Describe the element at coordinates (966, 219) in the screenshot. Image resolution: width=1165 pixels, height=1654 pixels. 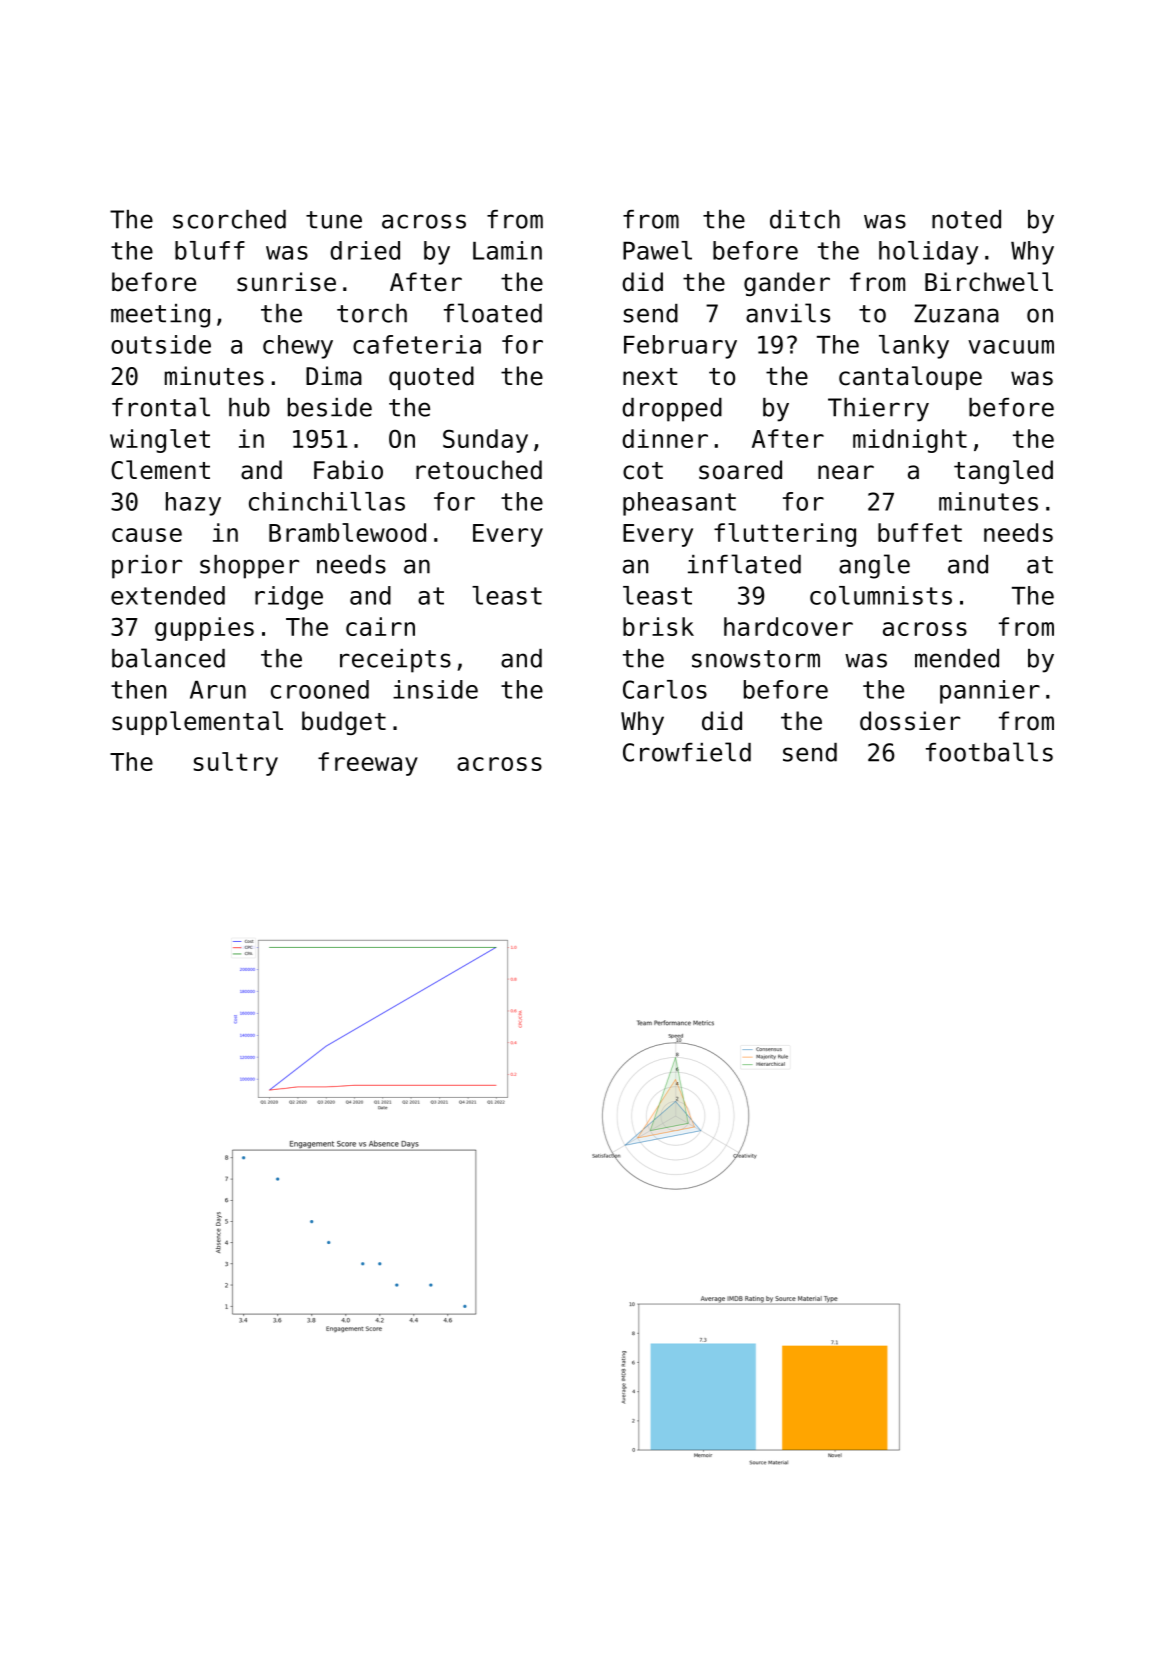
I see `noted` at that location.
